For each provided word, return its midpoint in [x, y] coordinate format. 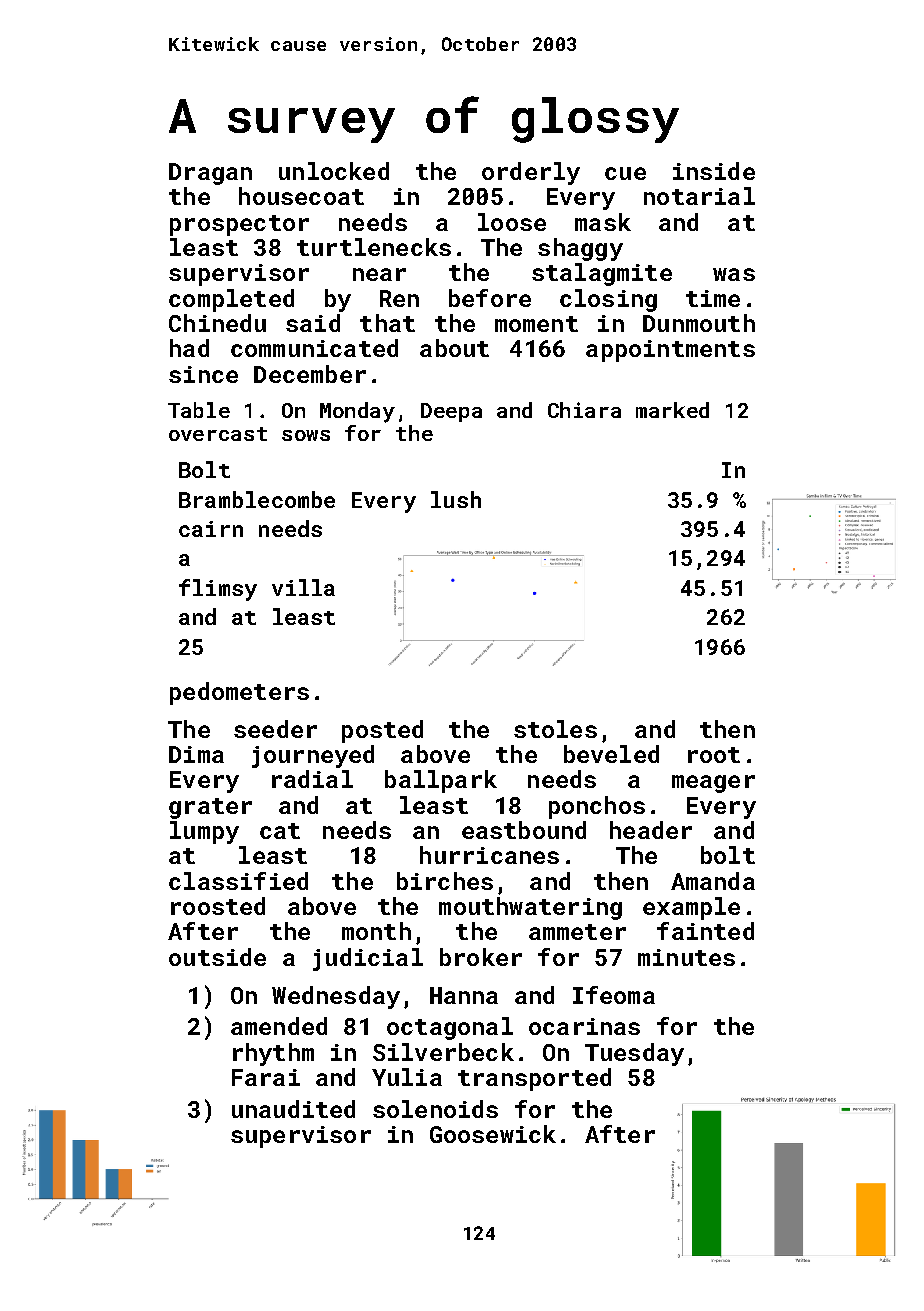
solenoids [435, 1109]
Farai [266, 1077]
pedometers [239, 693]
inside [714, 171]
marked [672, 410]
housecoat [301, 196]
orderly [531, 173]
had [189, 348]
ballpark [441, 781]
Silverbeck [443, 1052]
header [651, 830]
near [379, 274]
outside [217, 957]
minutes [686, 957]
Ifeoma [614, 995]
